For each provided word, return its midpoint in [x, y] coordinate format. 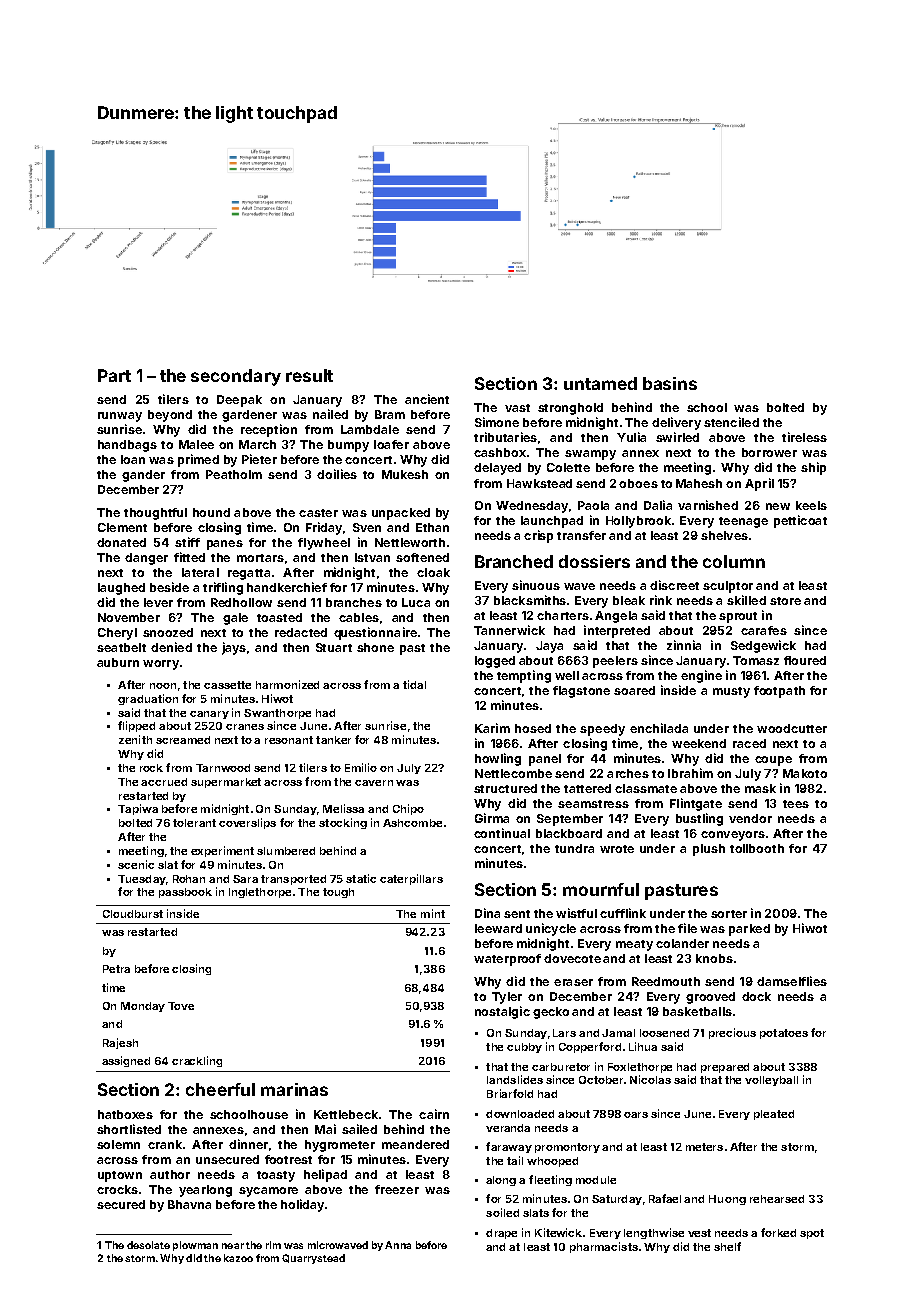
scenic [136, 864]
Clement [122, 527]
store [785, 601]
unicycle [551, 929]
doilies [337, 474]
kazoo [238, 1258]
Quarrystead [313, 1259]
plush [709, 850]
